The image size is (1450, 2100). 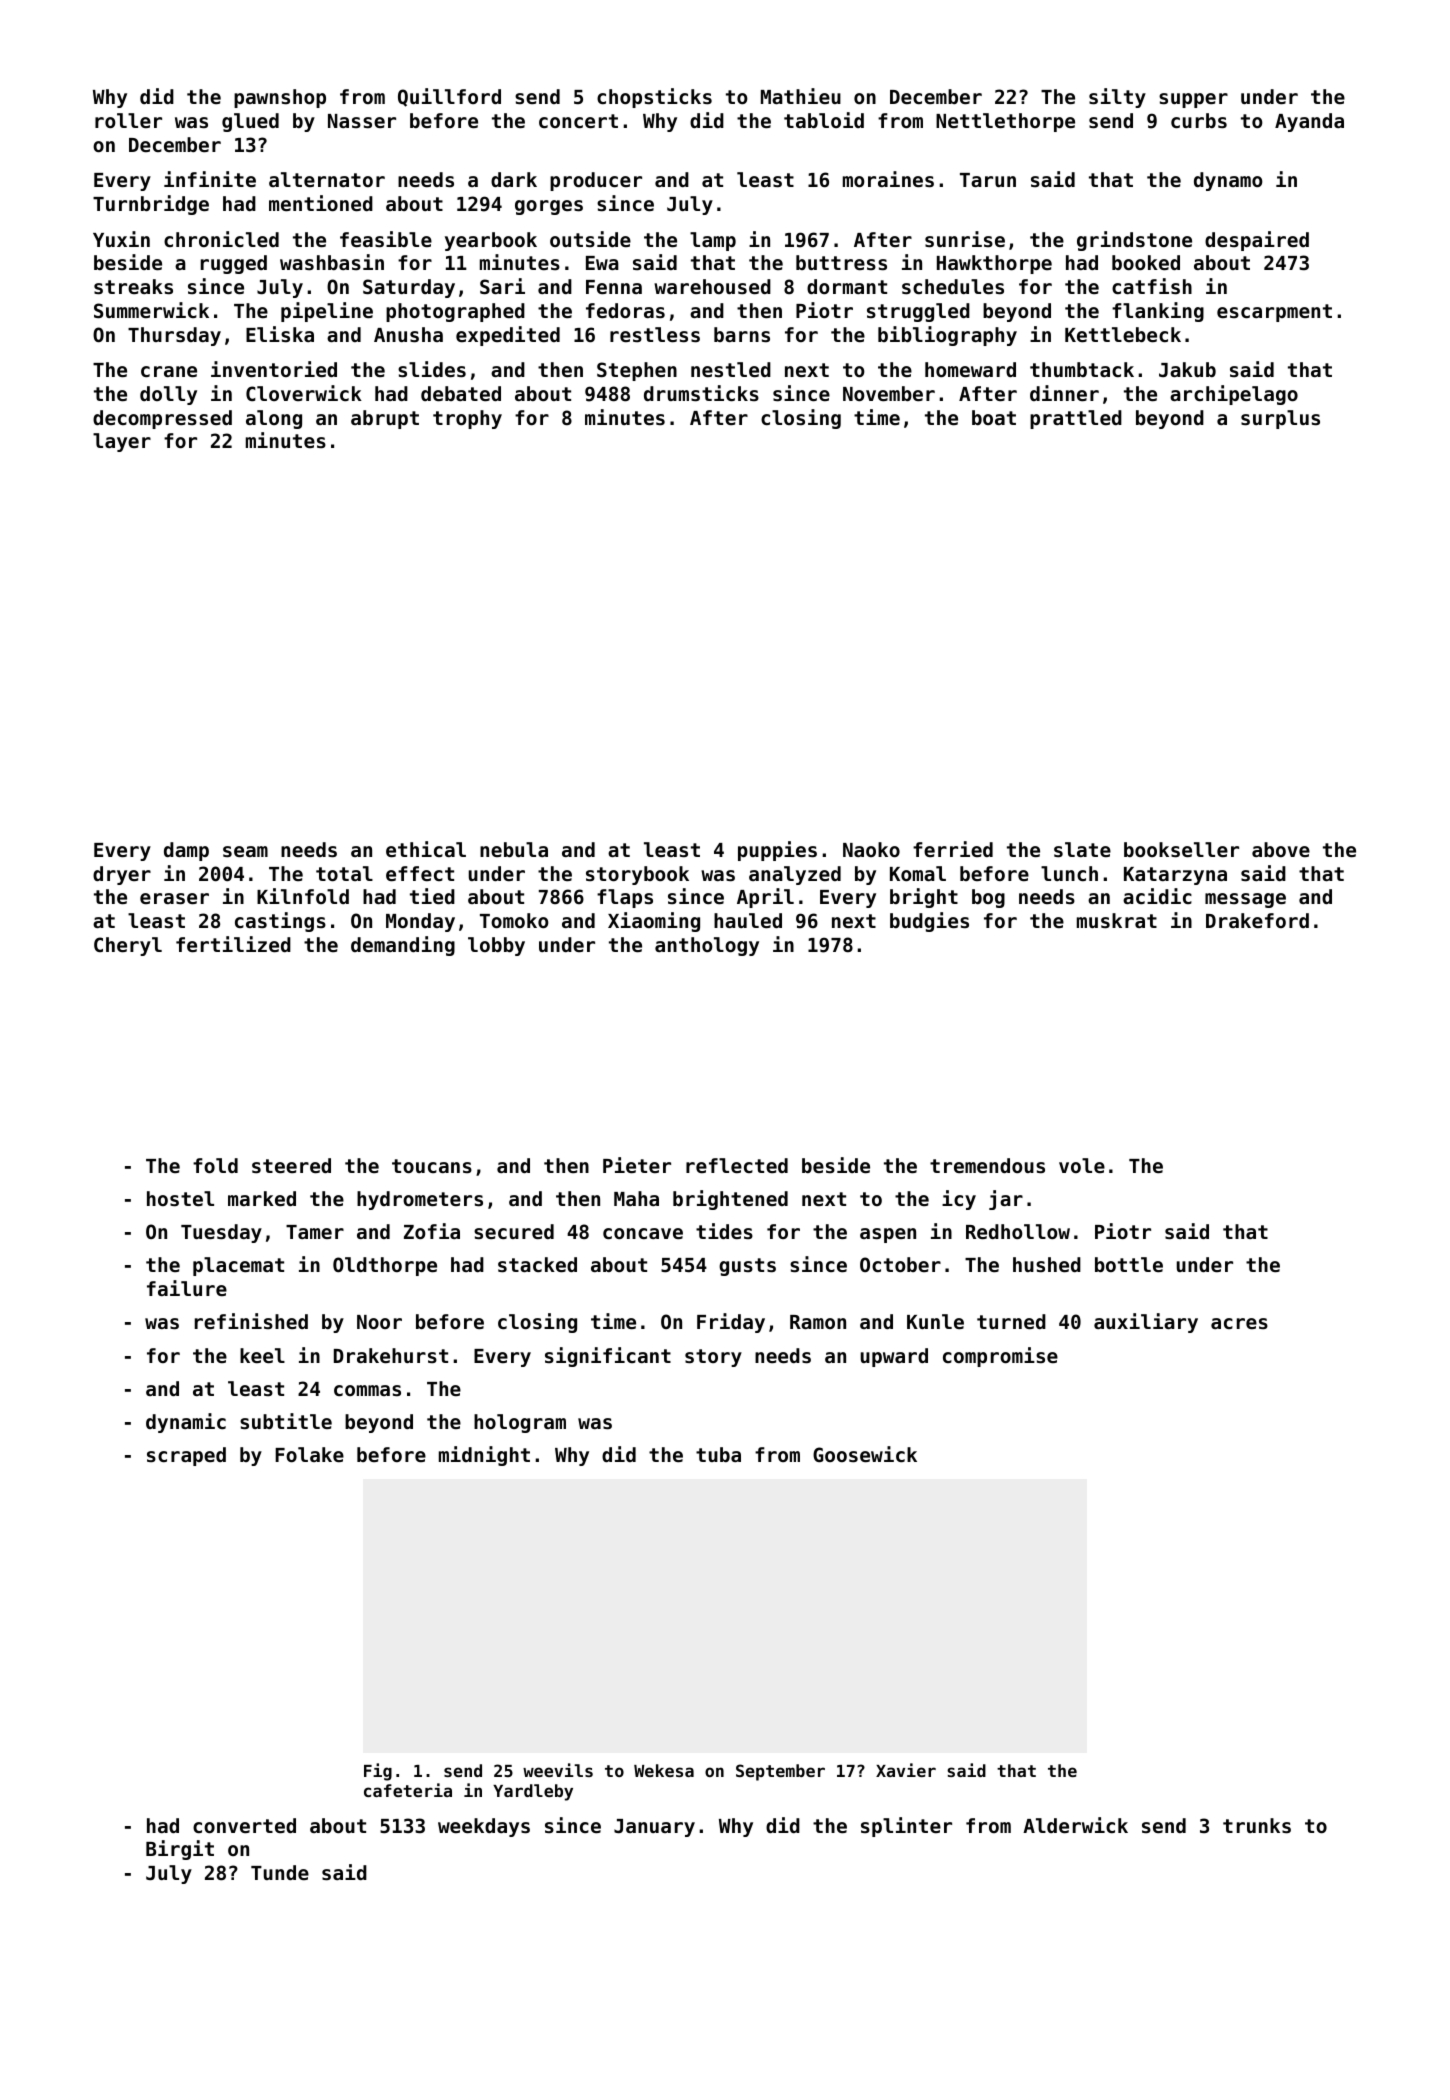 I want to click on scraped, so click(x=186, y=1456).
